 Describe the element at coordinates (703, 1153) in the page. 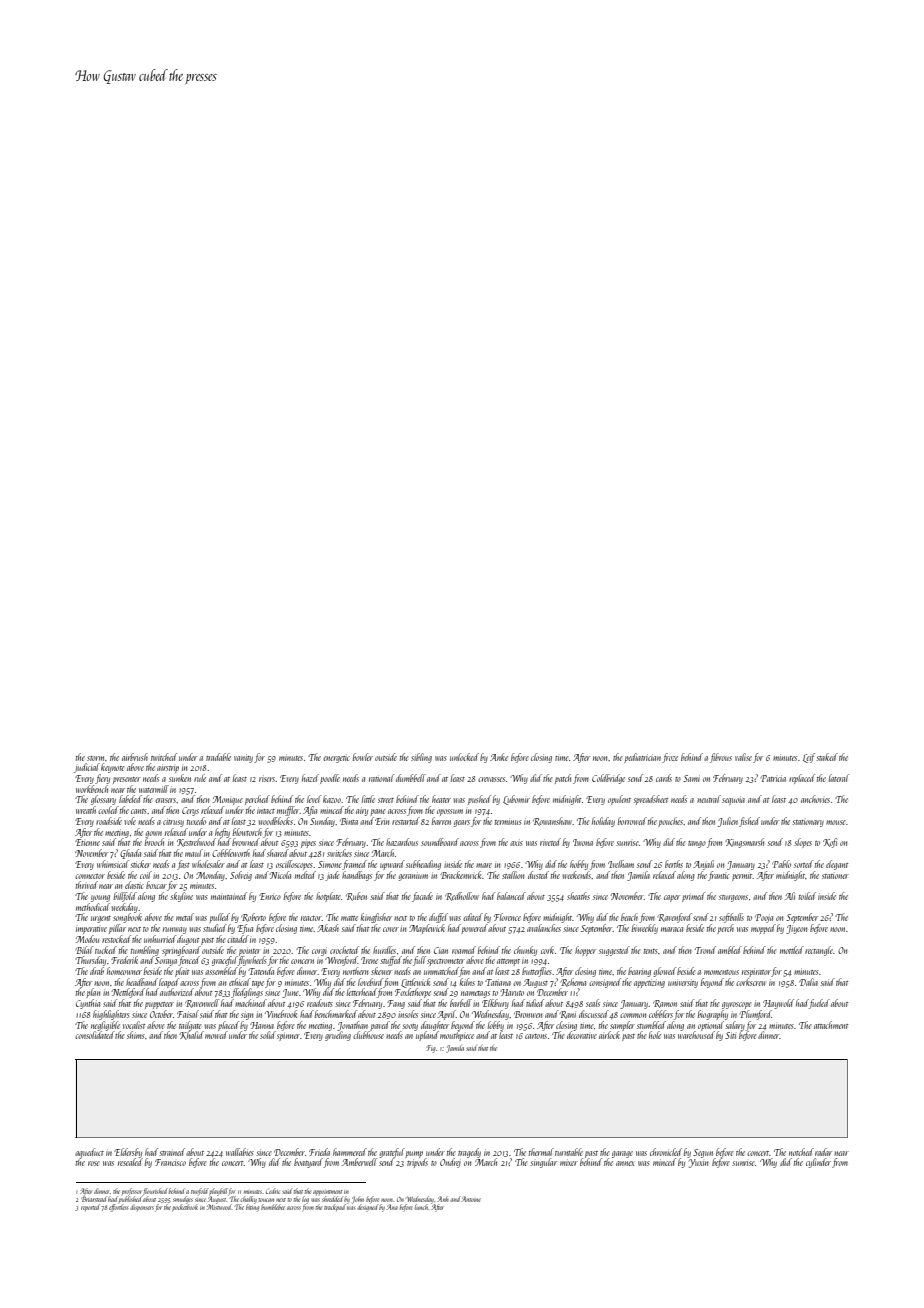

I see `Segun` at that location.
